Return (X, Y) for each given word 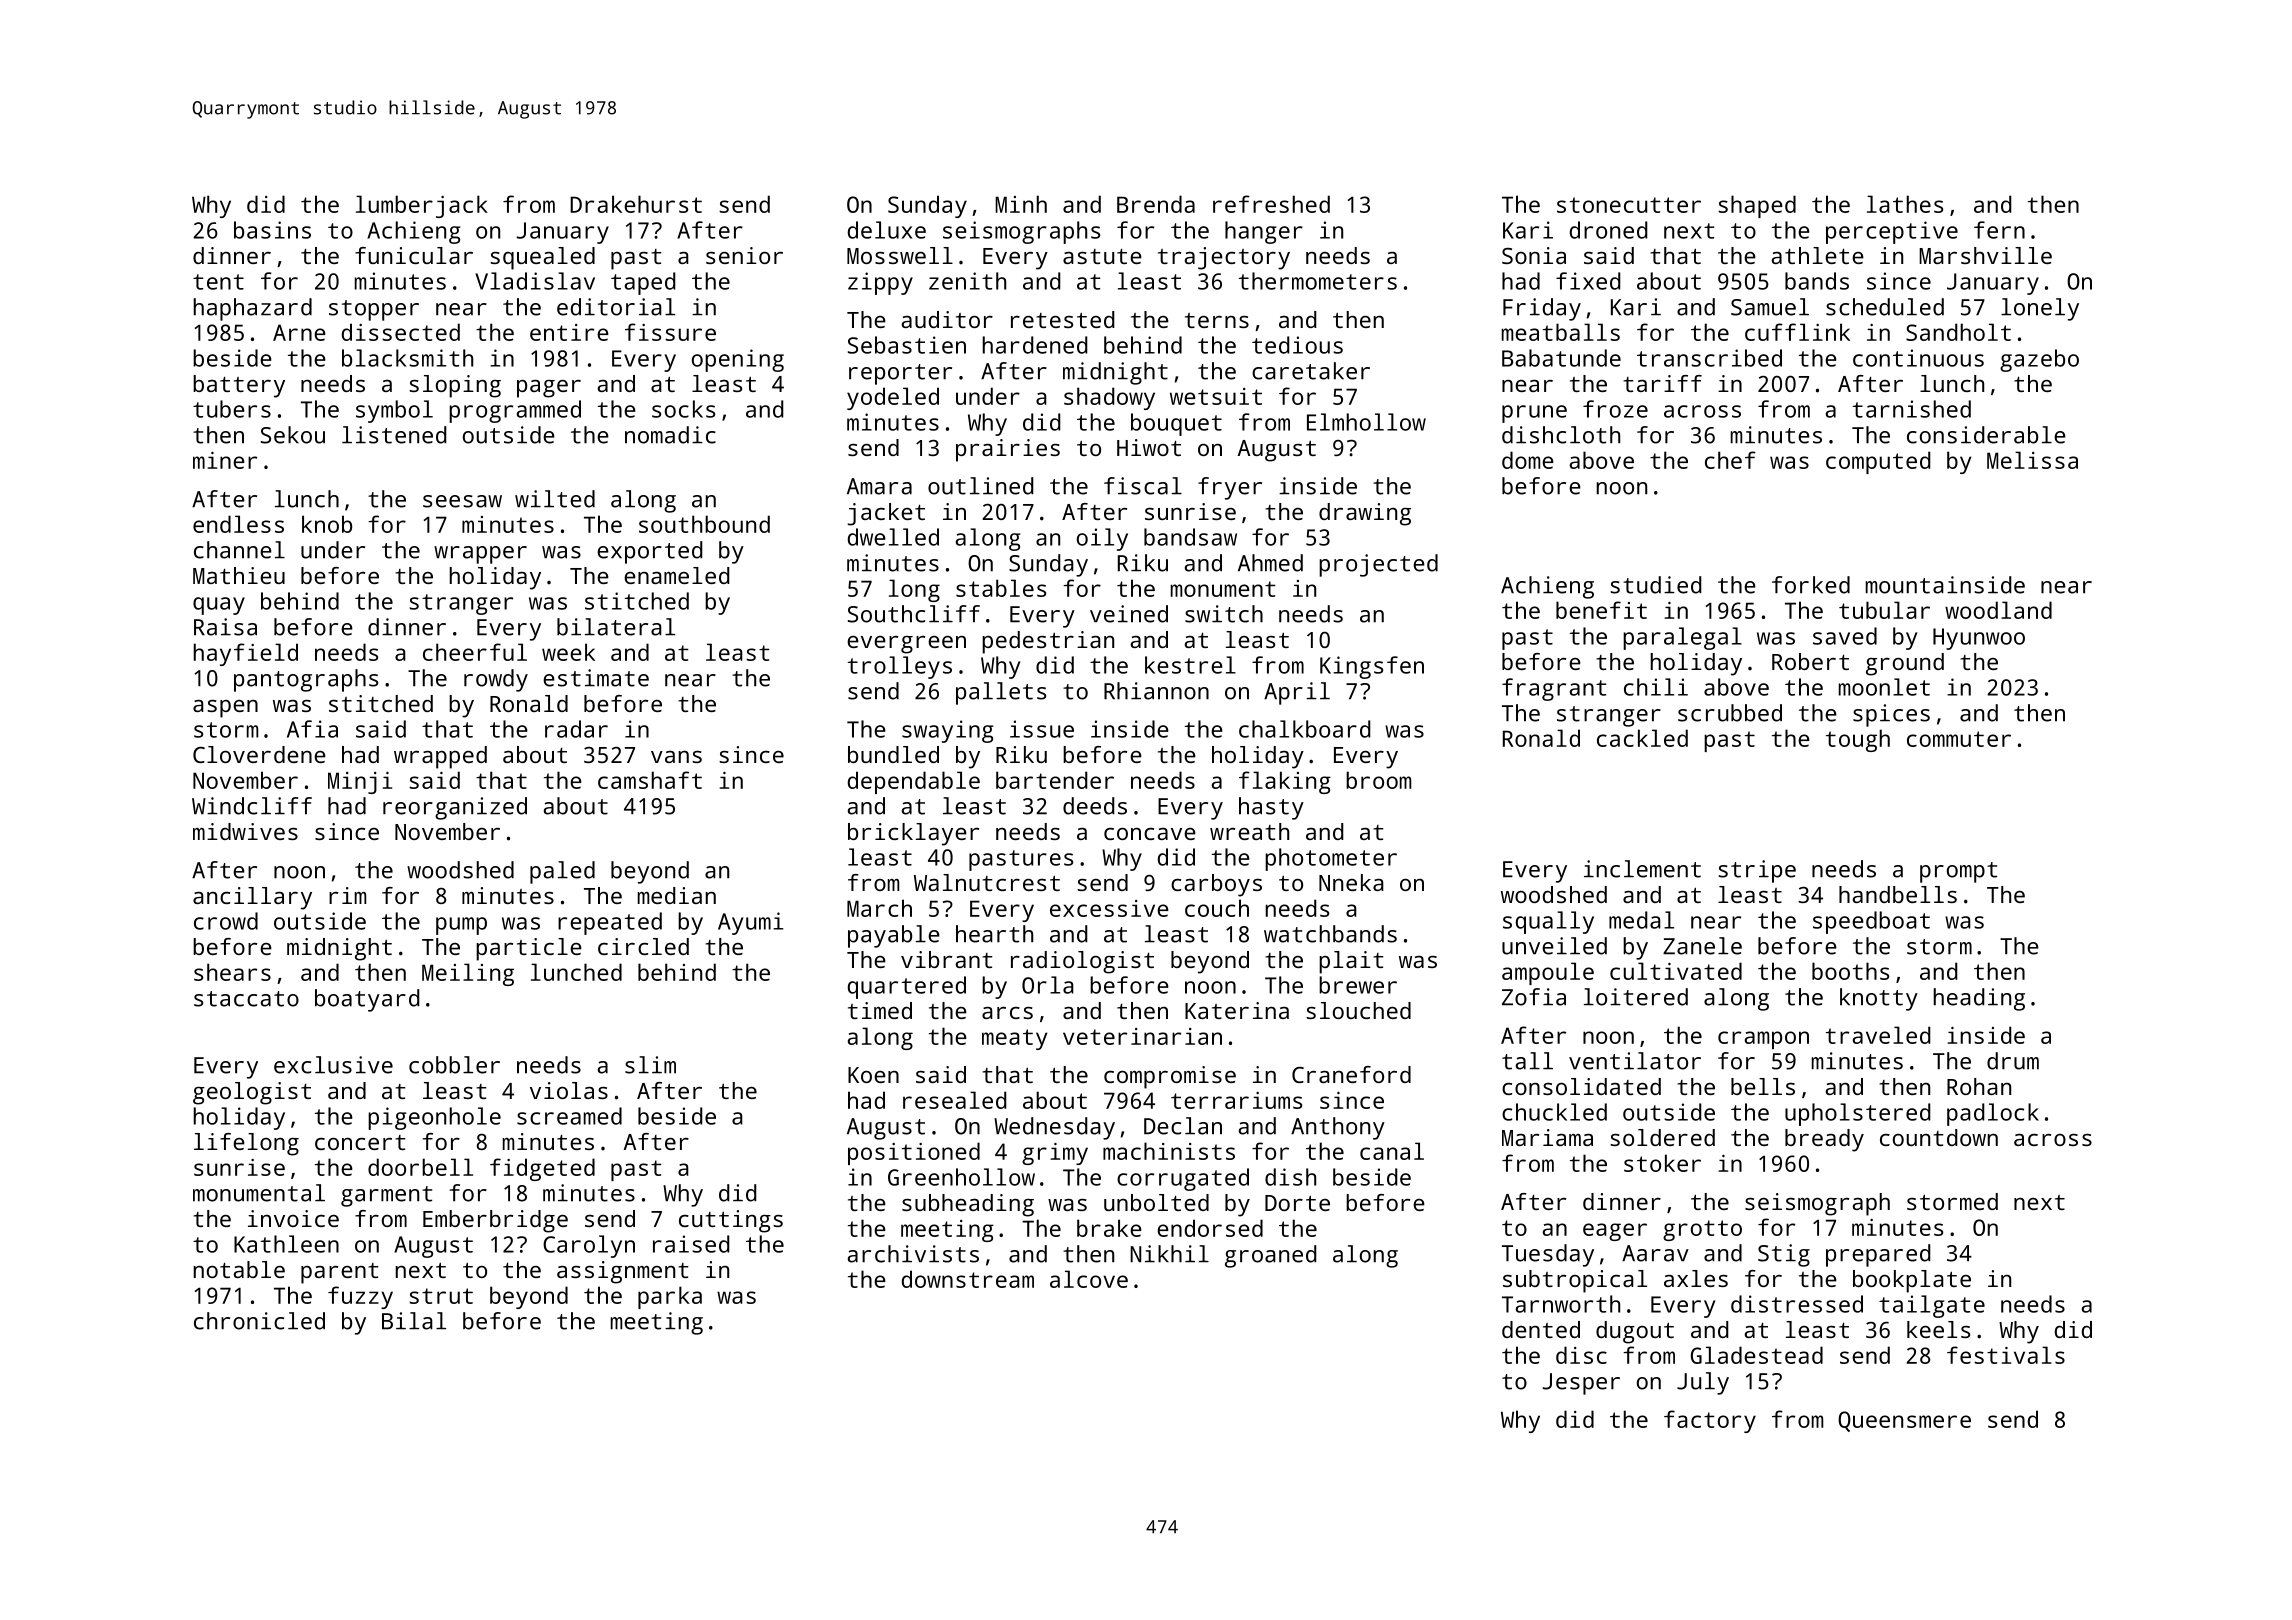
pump (461, 926)
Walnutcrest (987, 882)
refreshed (1271, 204)
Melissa (2032, 460)
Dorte (1297, 1203)
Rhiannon (1156, 691)
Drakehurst (636, 204)
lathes (1905, 204)
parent (340, 1273)
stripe (1757, 871)
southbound (704, 524)
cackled (1642, 738)
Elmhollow (1366, 422)
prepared (1878, 1255)
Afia (312, 729)
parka (670, 1297)
